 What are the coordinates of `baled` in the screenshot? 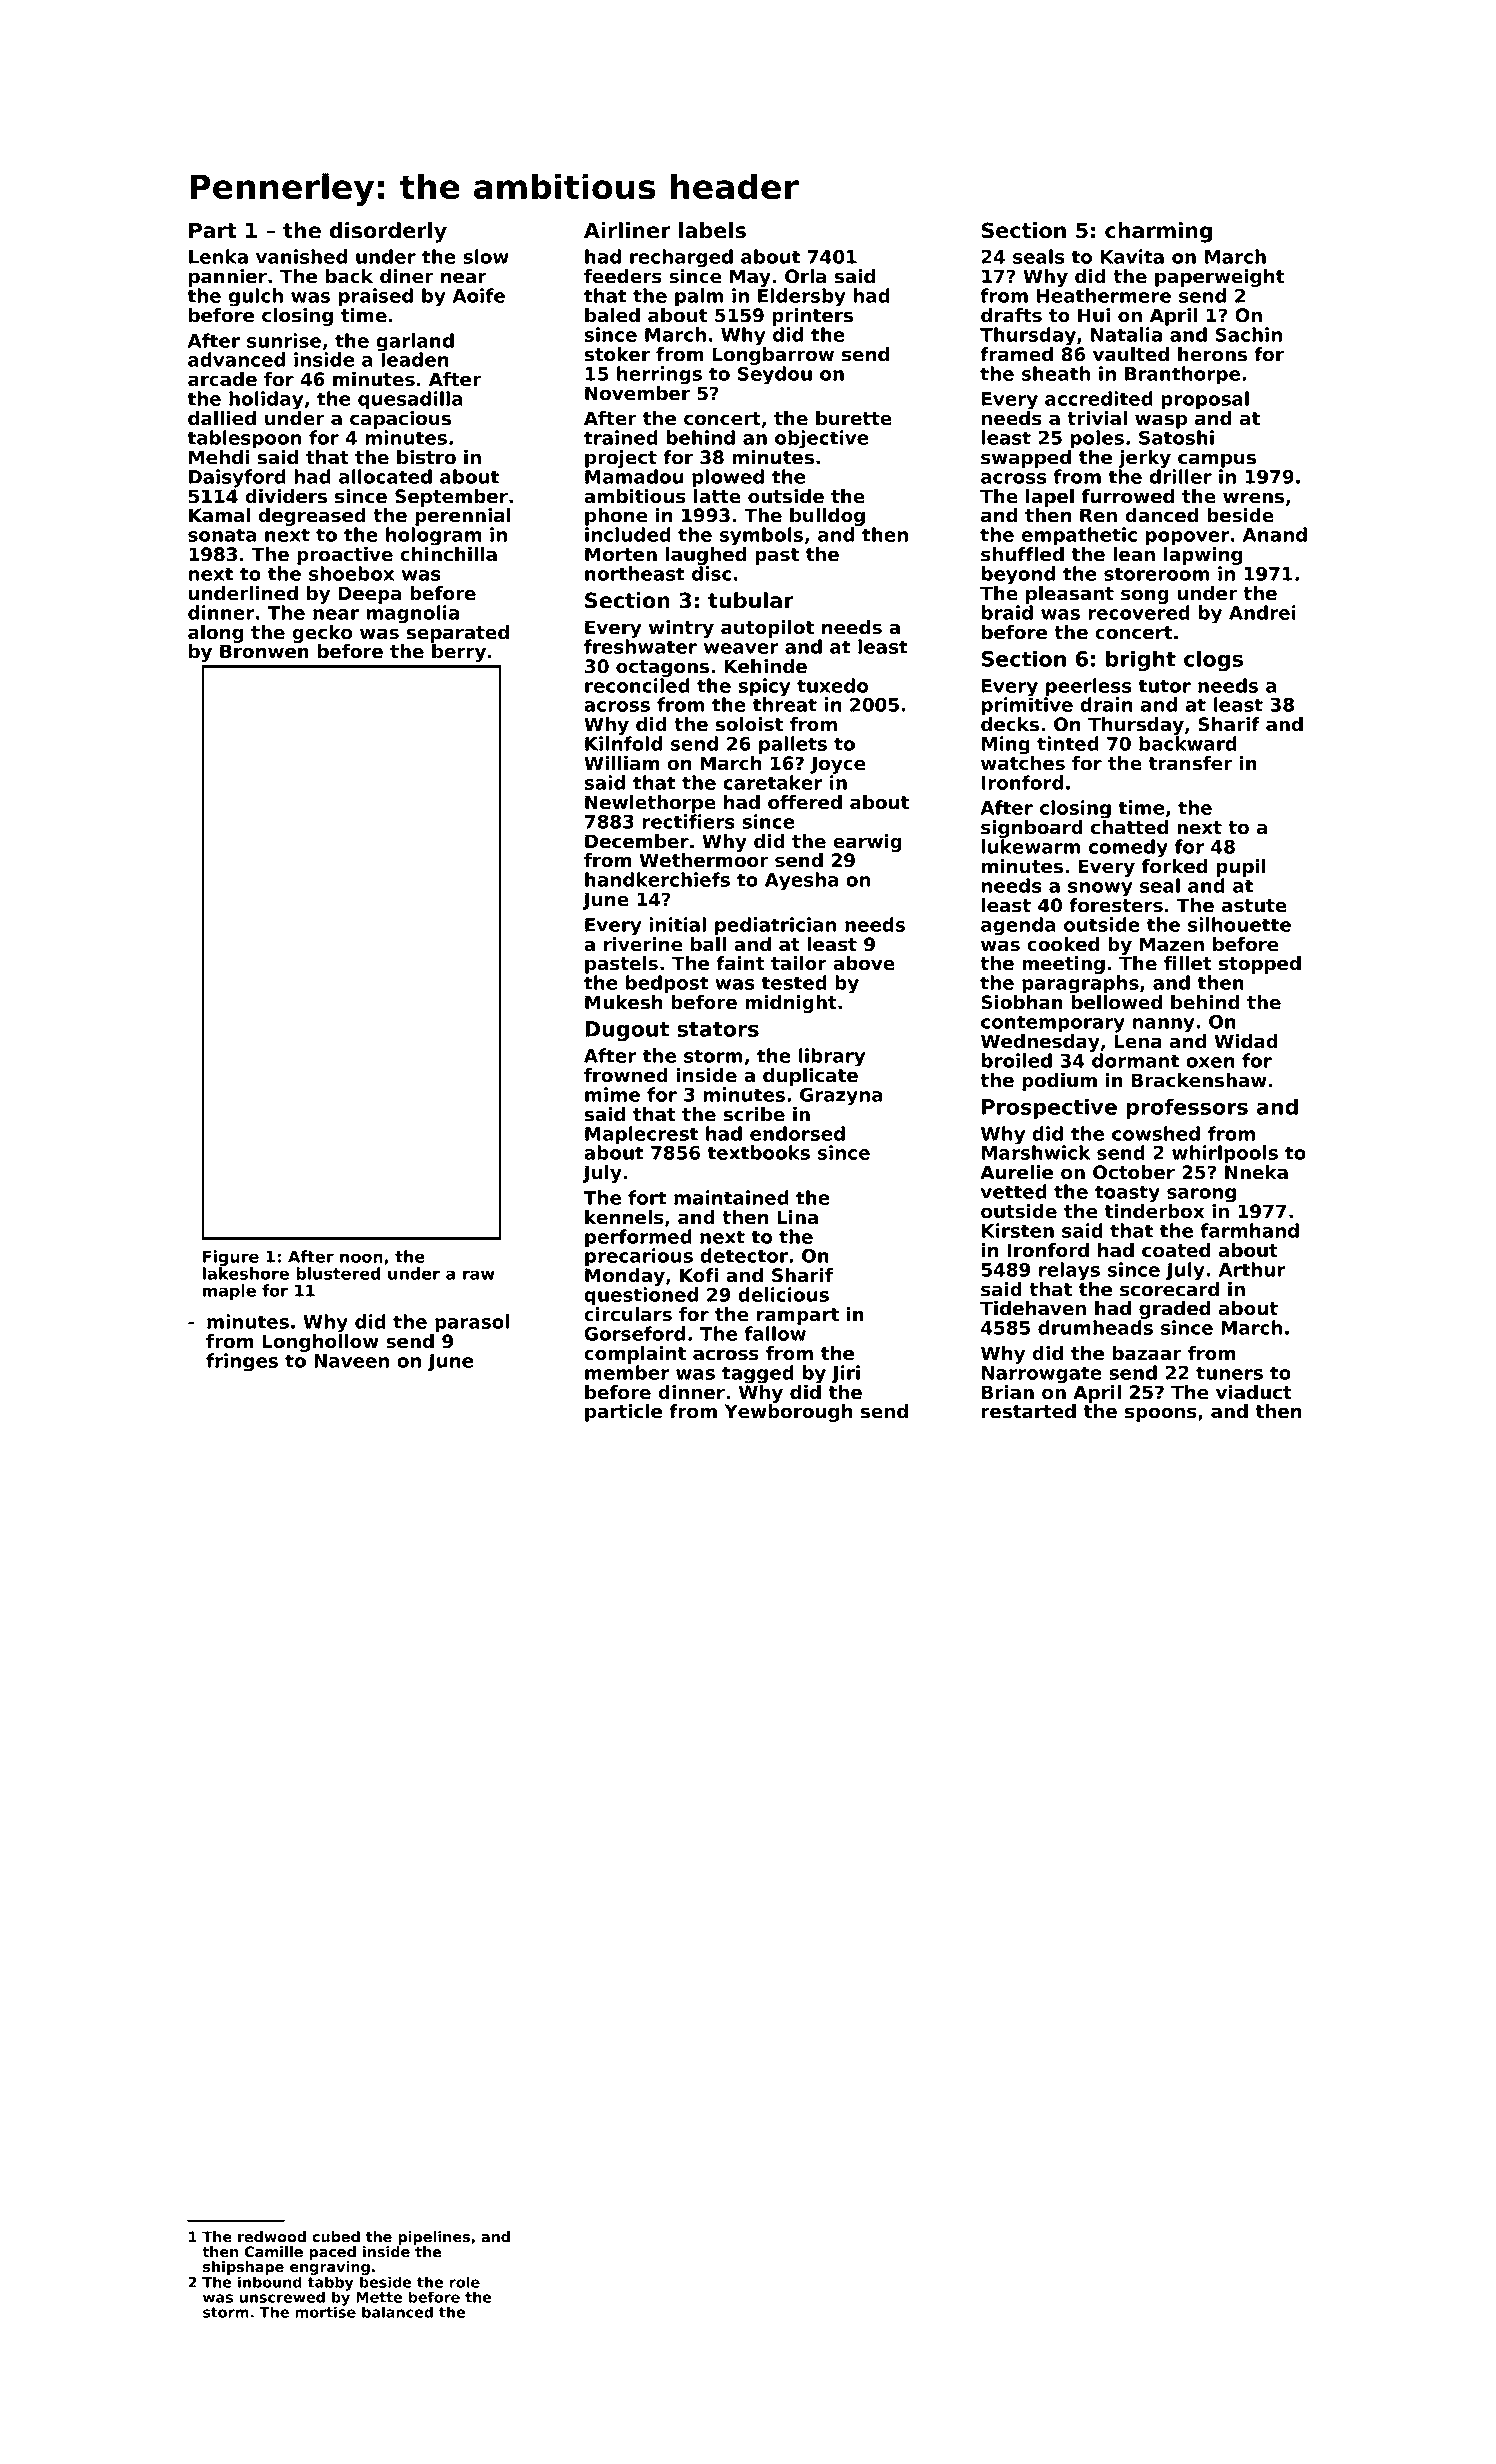 It's located at (612, 315).
